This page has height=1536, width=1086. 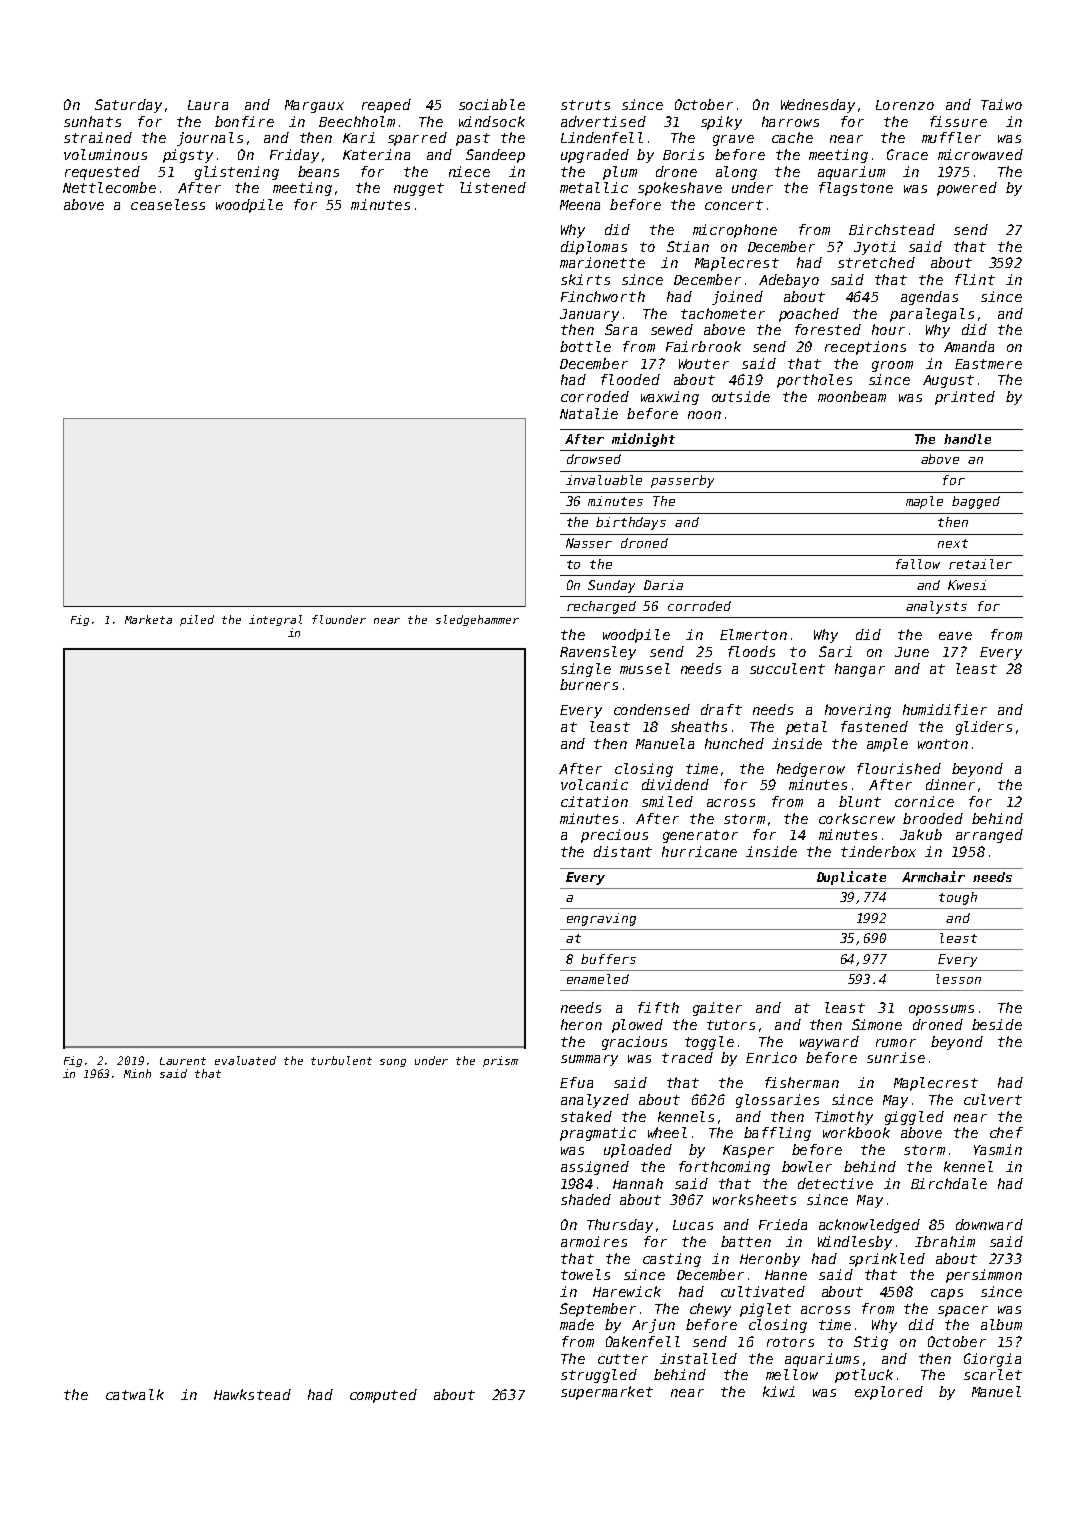 What do you see at coordinates (135, 1394) in the page?
I see `catwalk` at bounding box center [135, 1394].
